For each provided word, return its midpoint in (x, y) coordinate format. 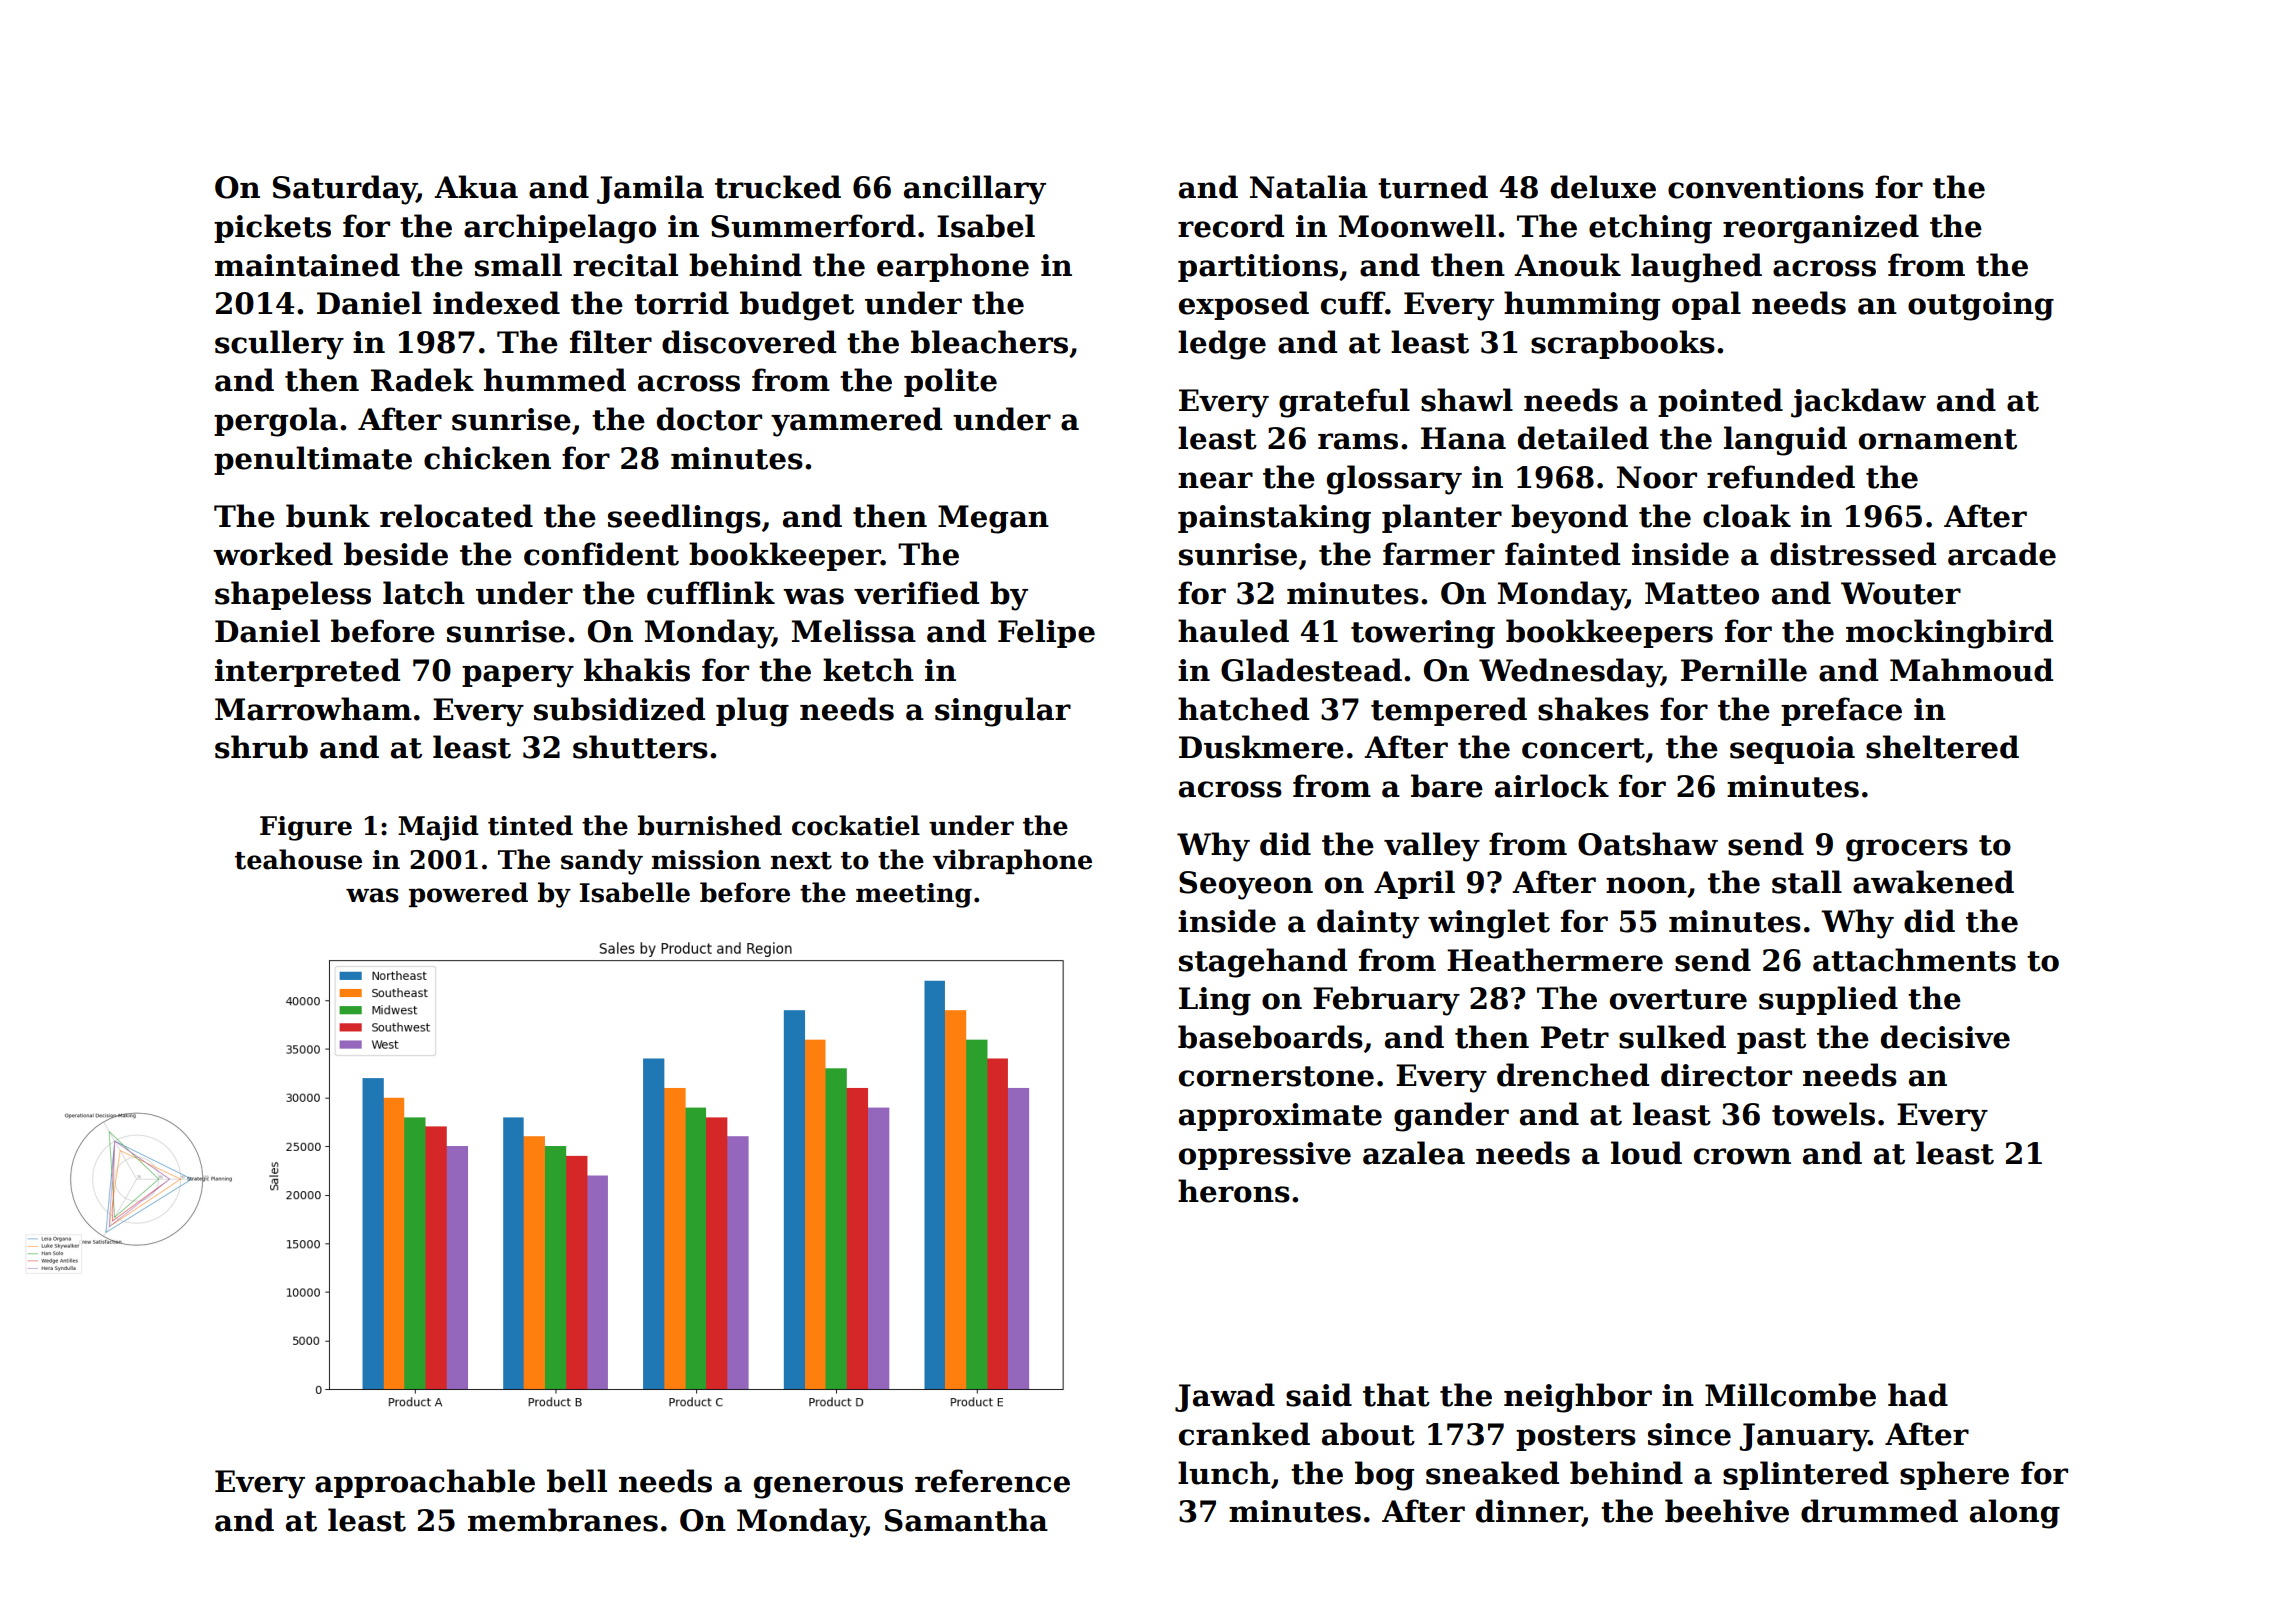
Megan (993, 519)
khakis (637, 670)
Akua (476, 187)
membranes (563, 1520)
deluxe (1603, 187)
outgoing (1981, 306)
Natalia (1309, 187)
